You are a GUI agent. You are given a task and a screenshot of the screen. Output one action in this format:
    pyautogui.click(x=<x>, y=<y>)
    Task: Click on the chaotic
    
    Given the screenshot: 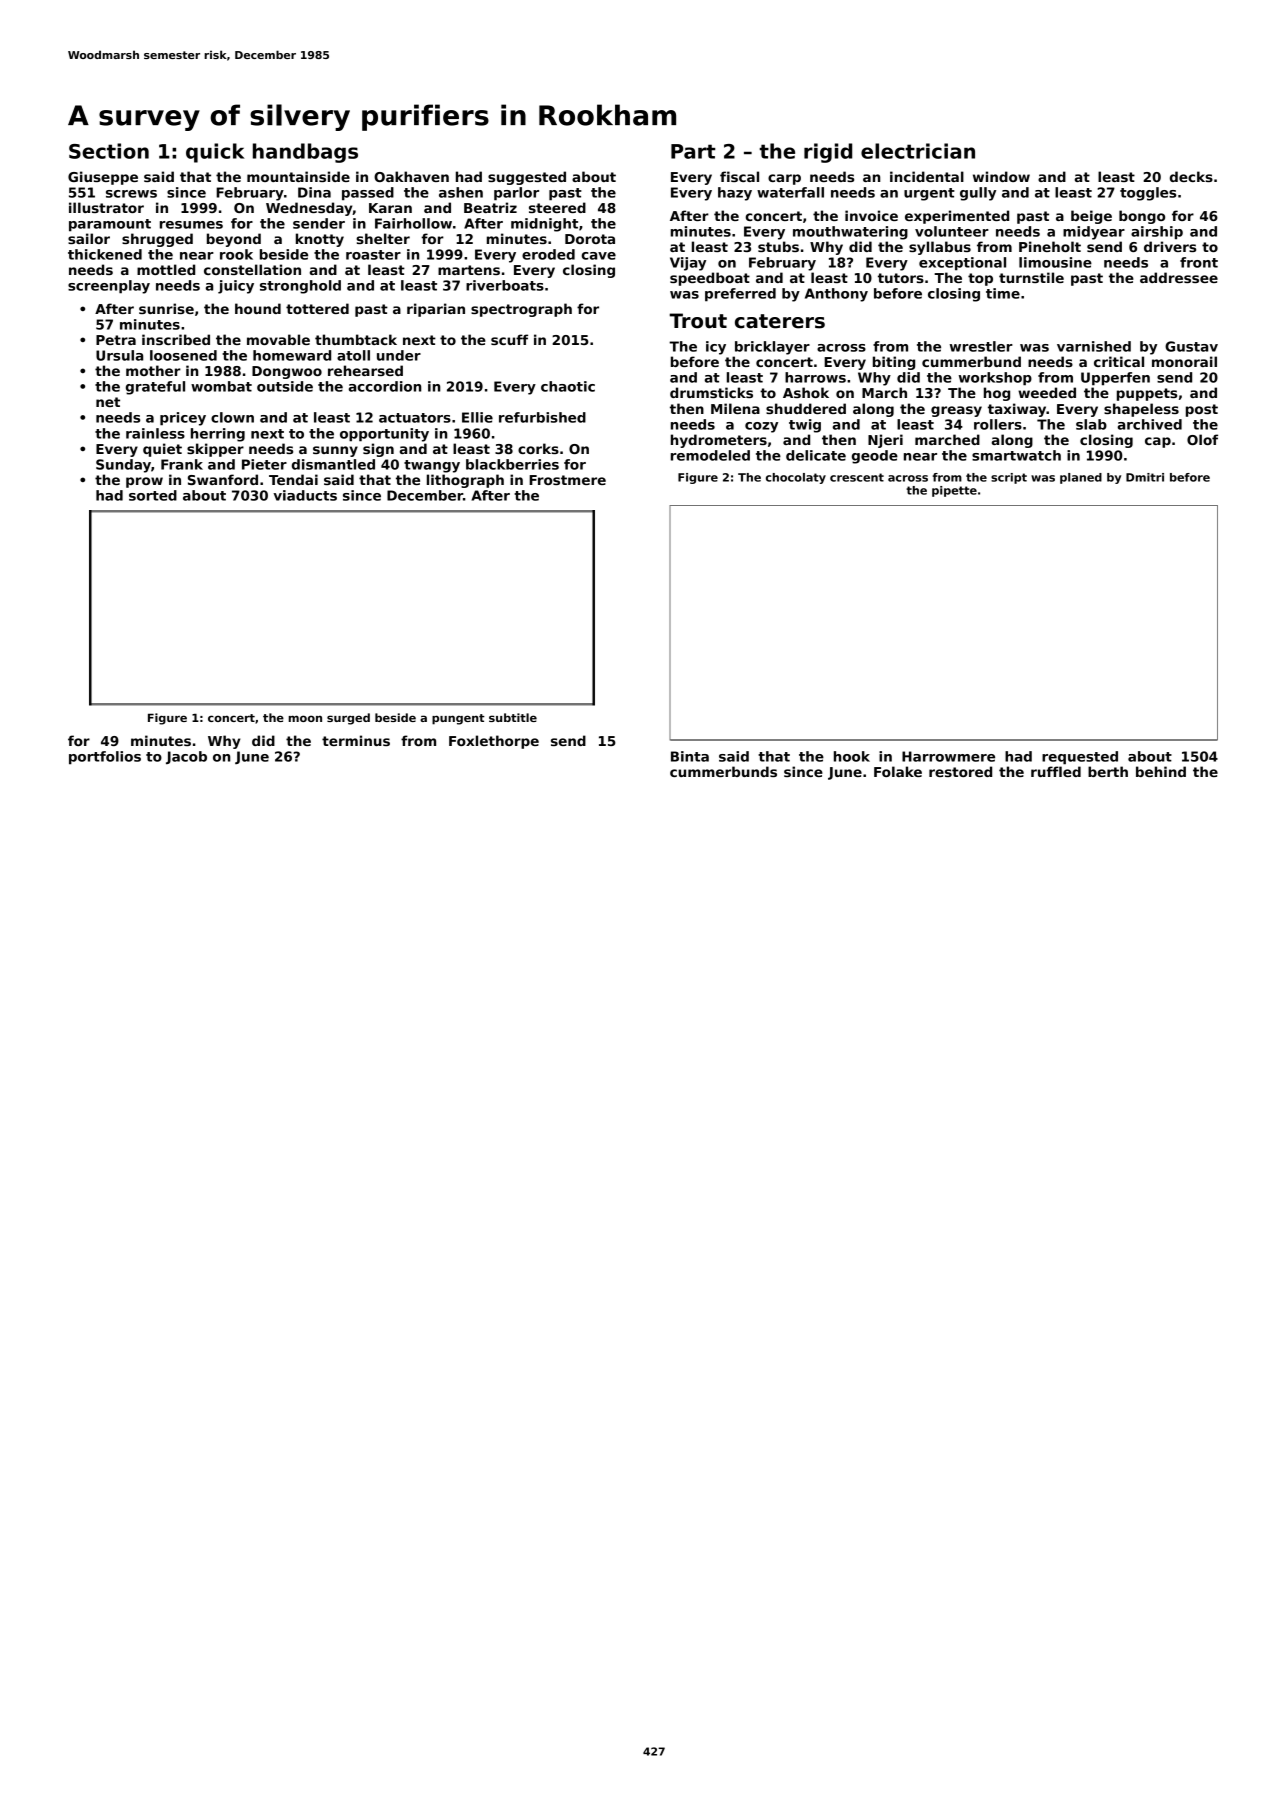 What is the action you would take?
    pyautogui.click(x=568, y=386)
